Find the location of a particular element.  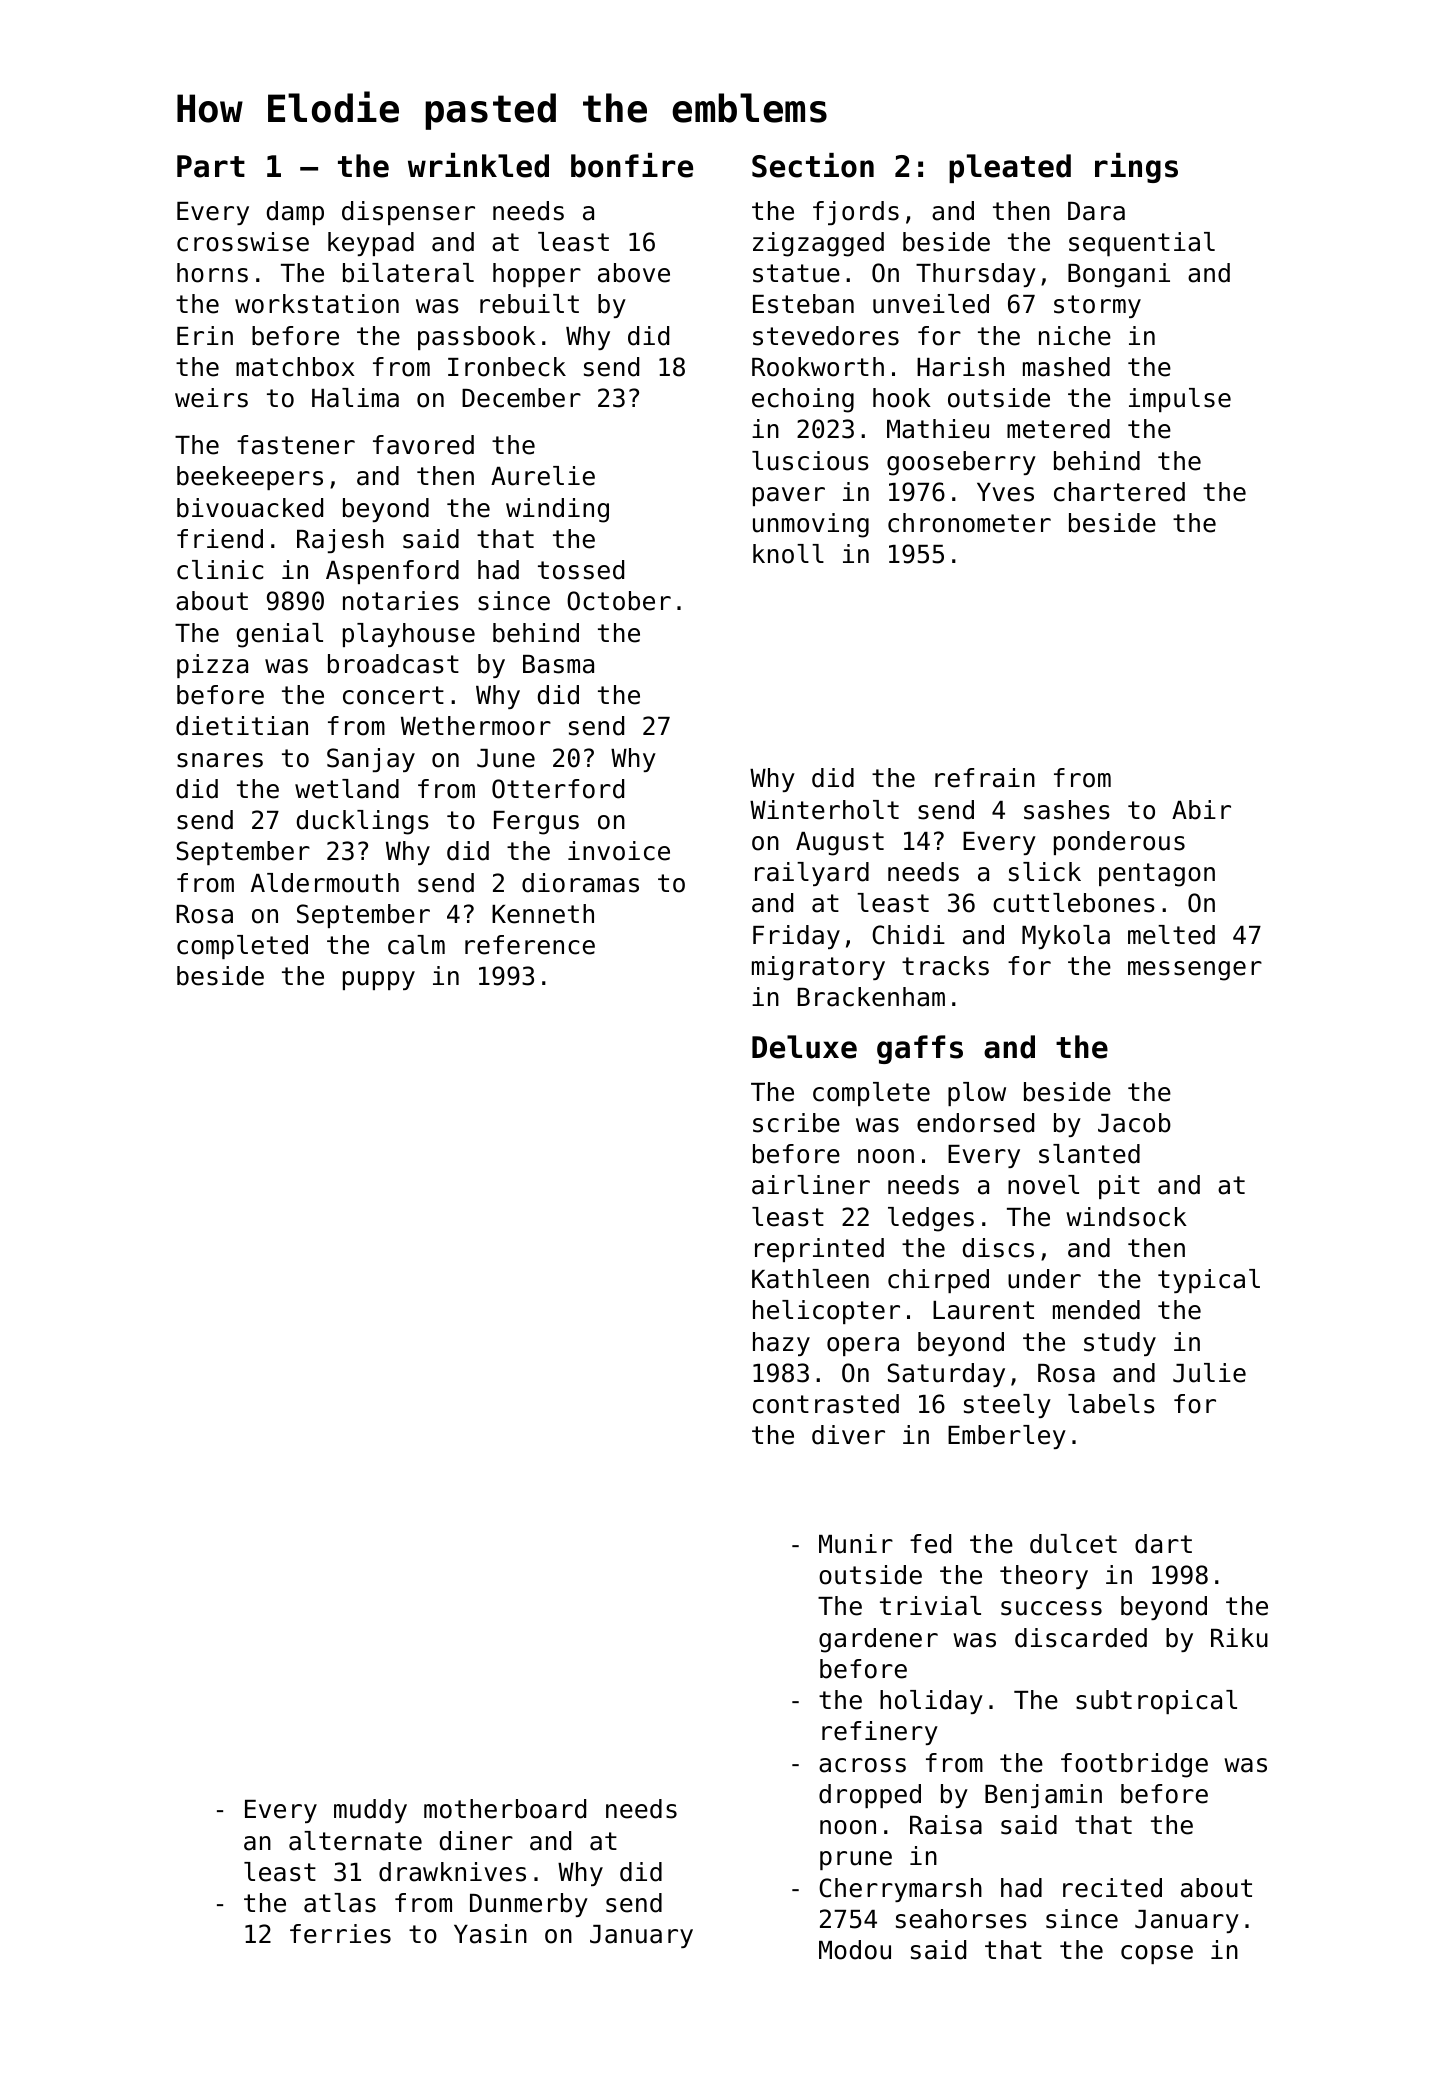

beekeepers is located at coordinates (250, 478).
